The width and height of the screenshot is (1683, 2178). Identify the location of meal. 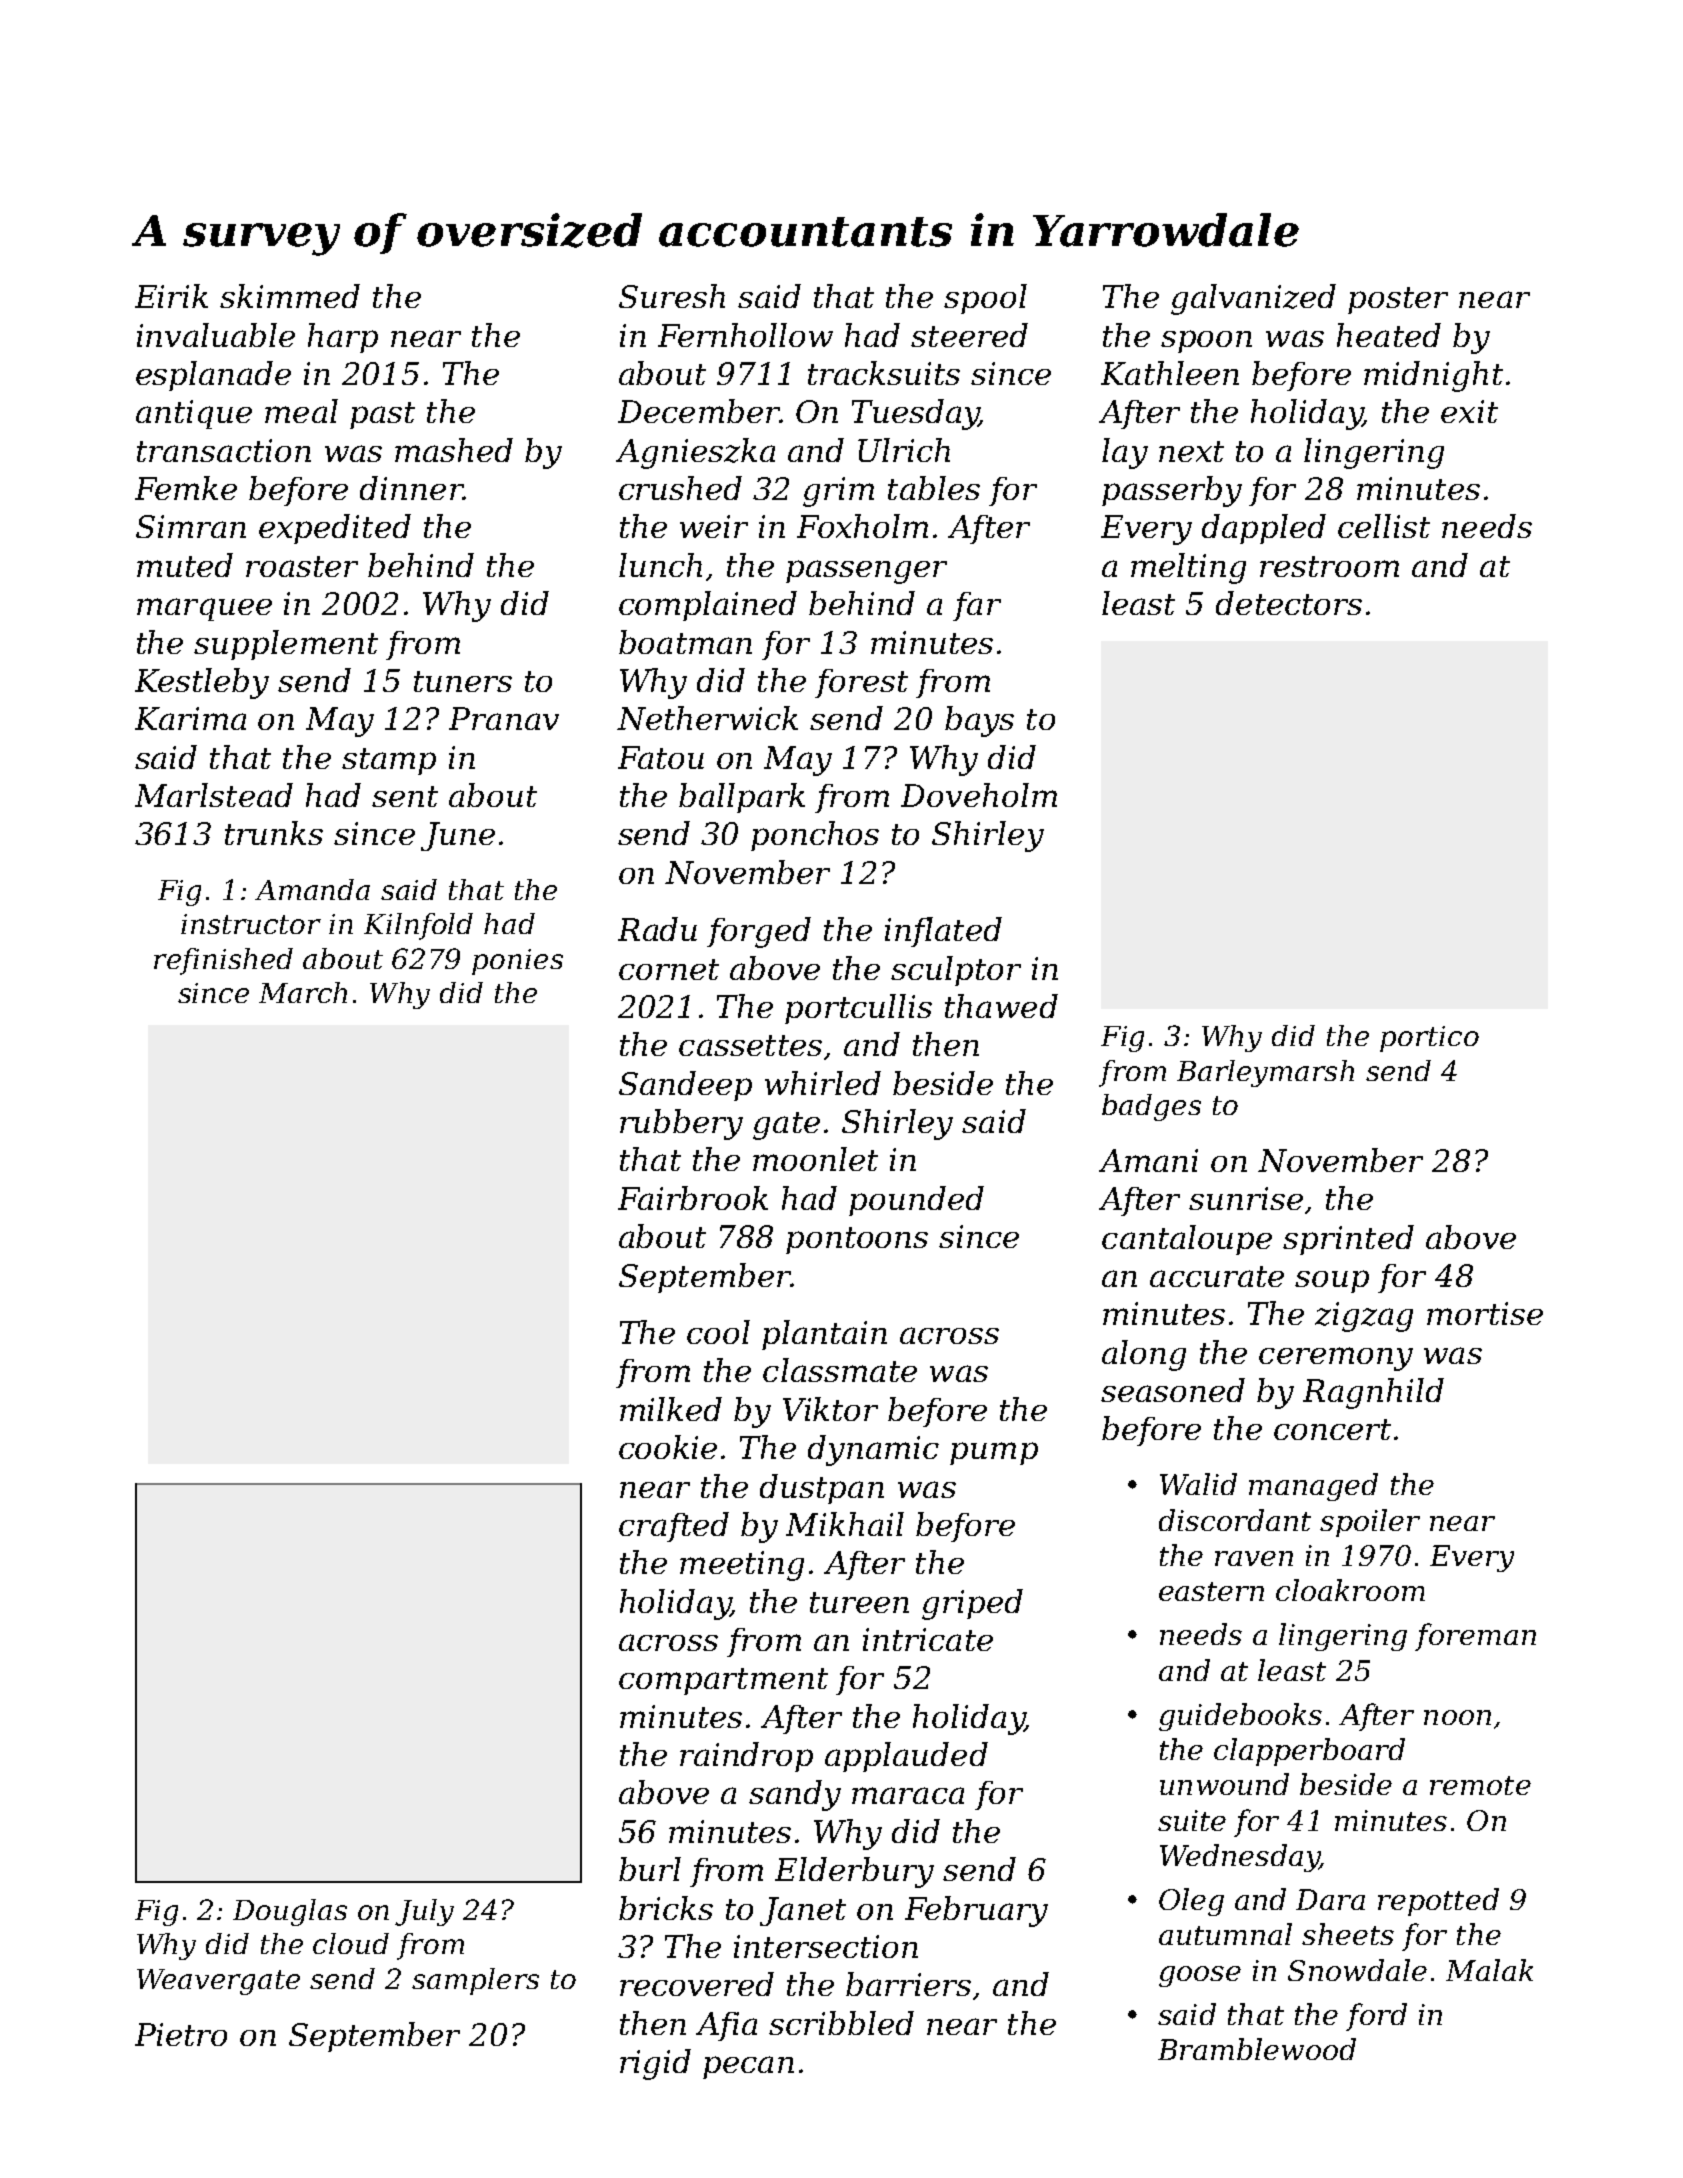
(301, 411).
